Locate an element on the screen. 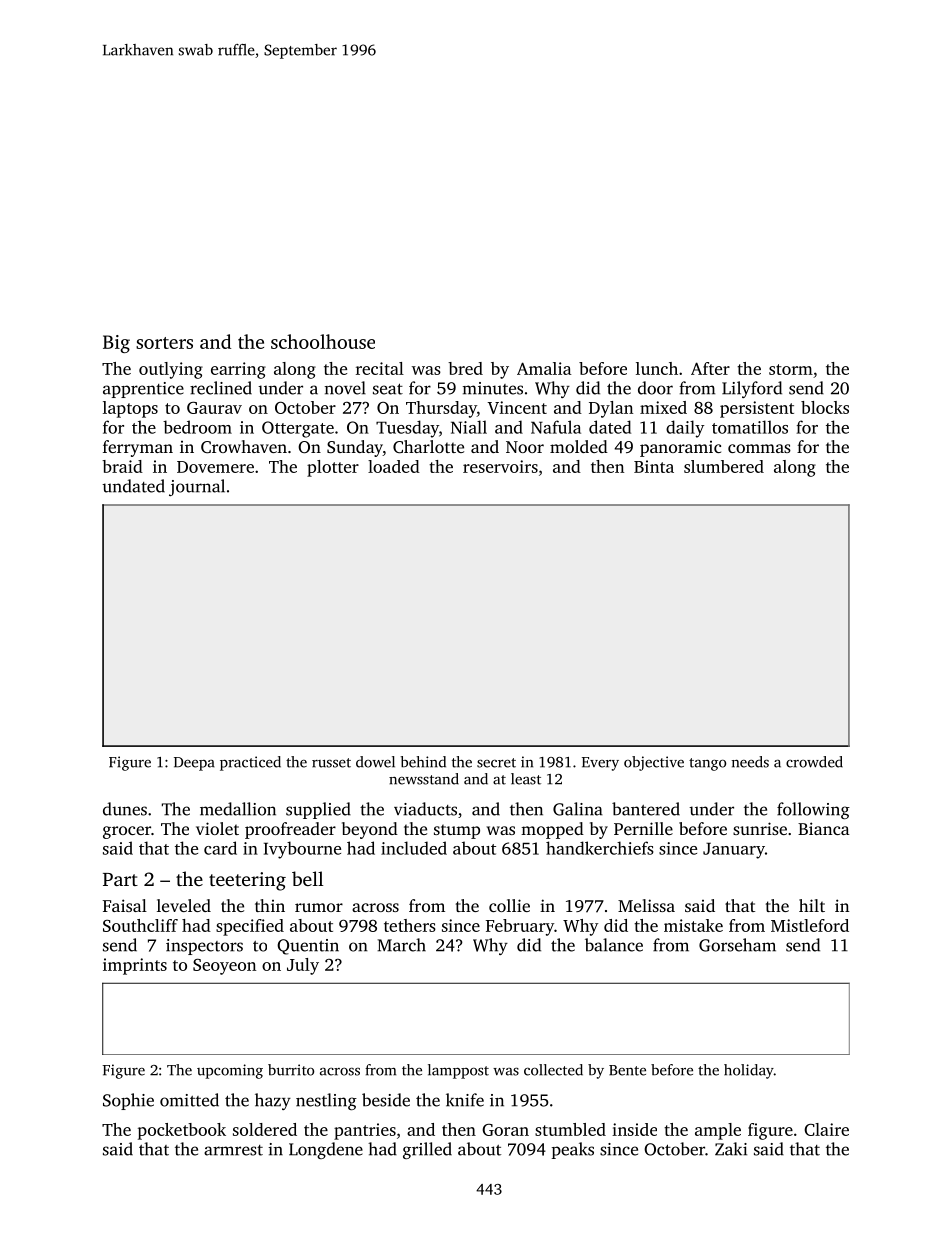 This screenshot has width=952, height=1233. Seoyeon is located at coordinates (224, 966).
